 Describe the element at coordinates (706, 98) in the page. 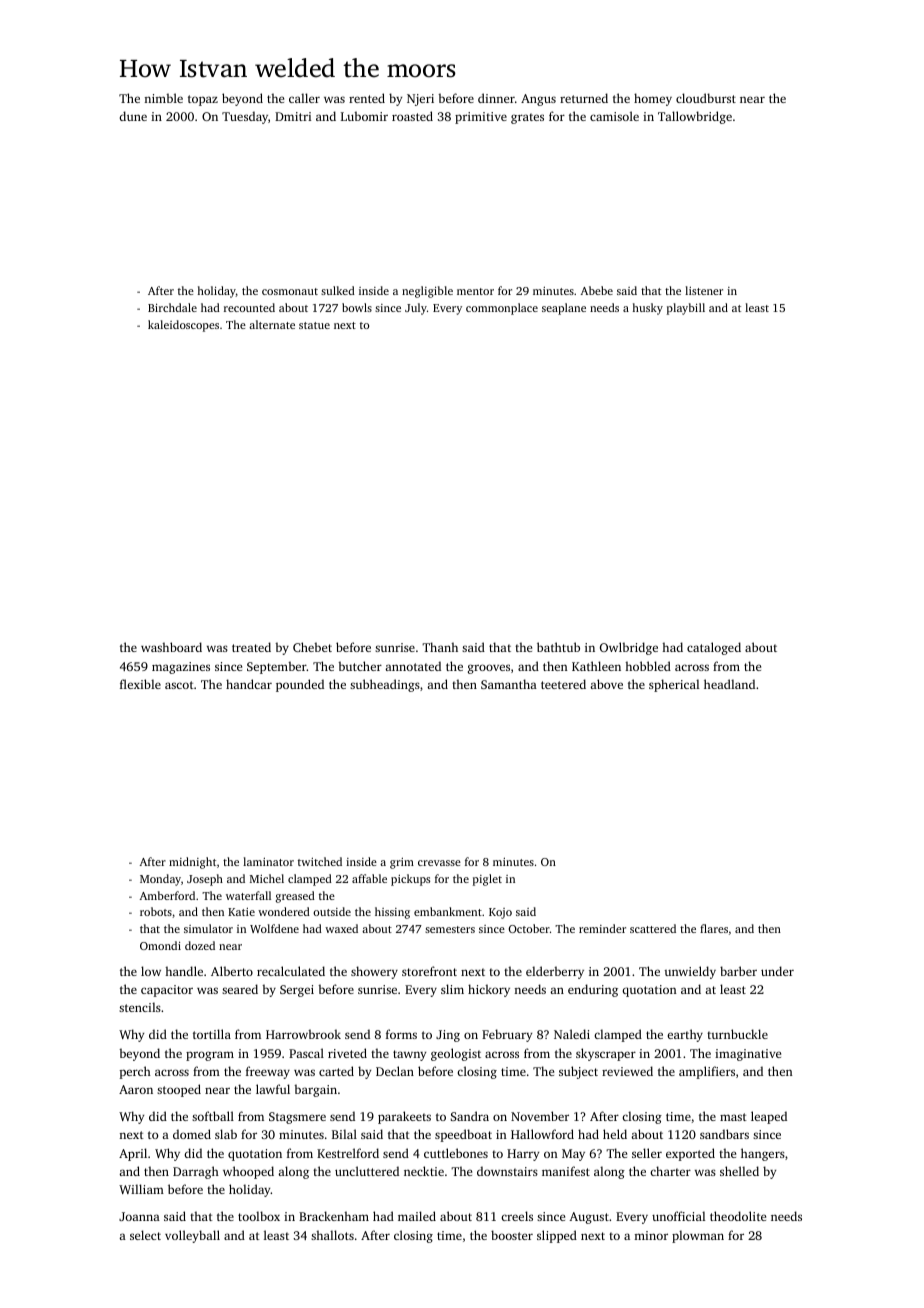

I see `cloudburst` at that location.
